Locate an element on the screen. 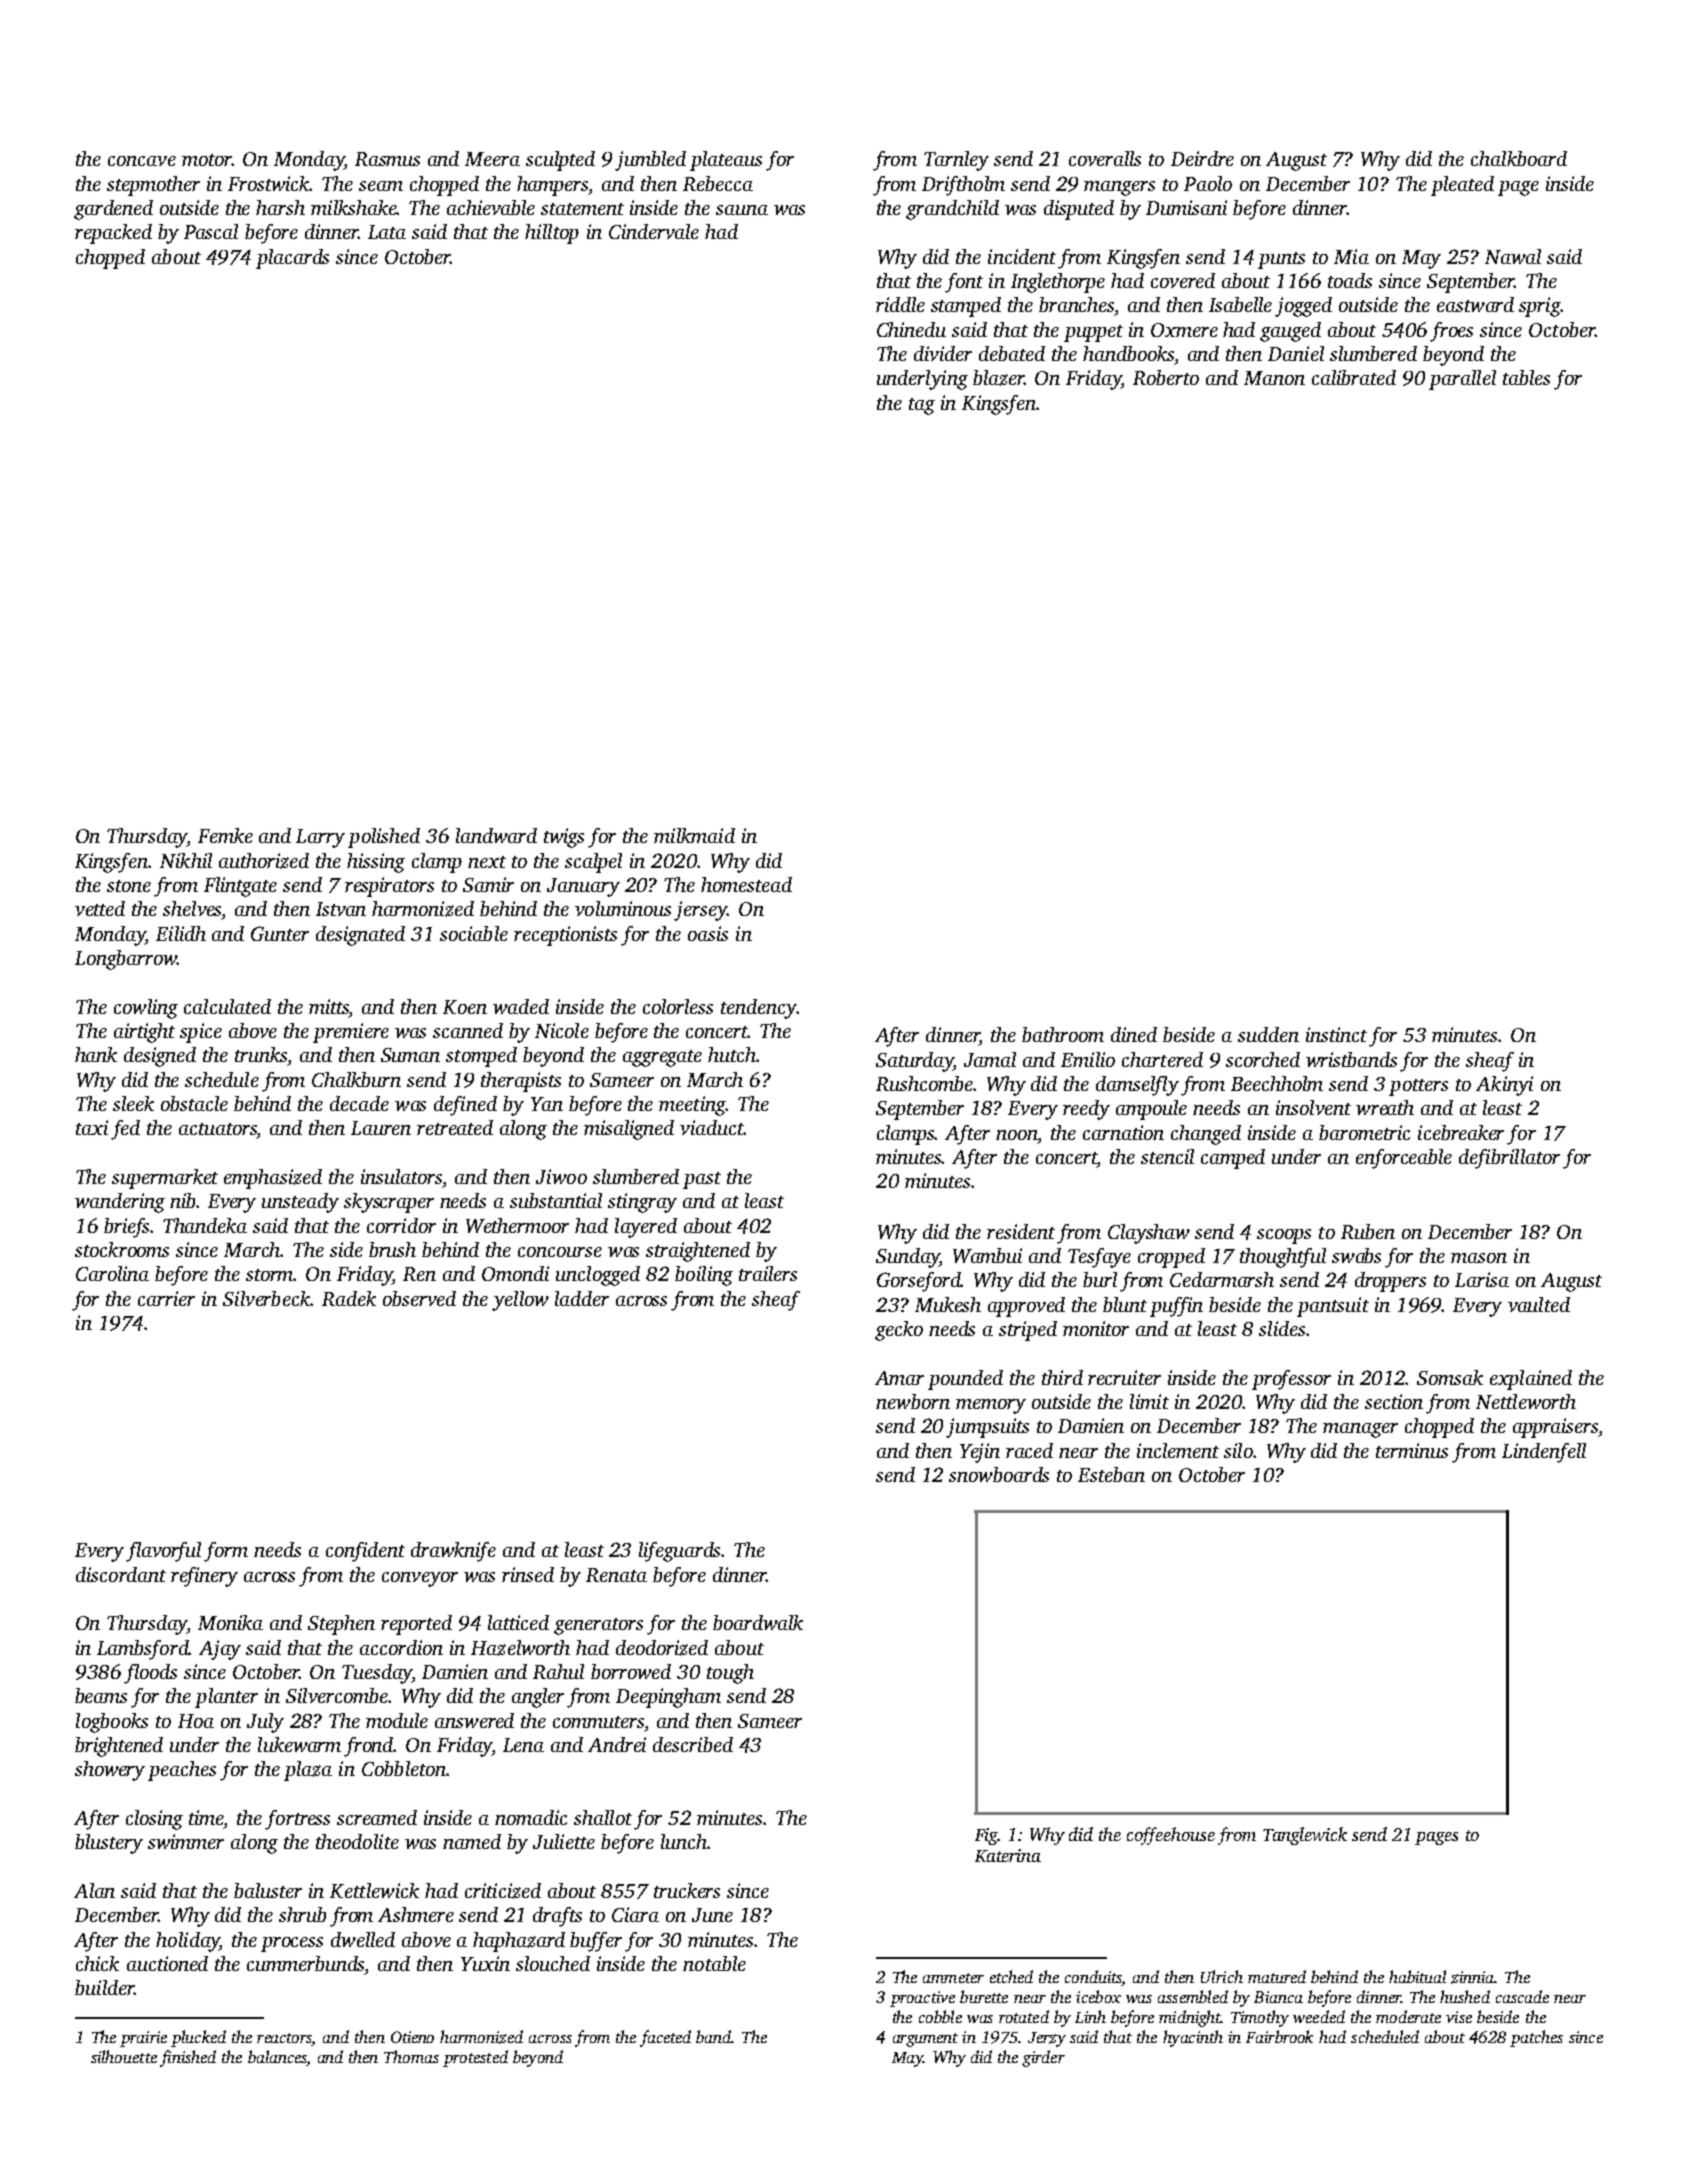  chalkboard is located at coordinates (1519, 158).
